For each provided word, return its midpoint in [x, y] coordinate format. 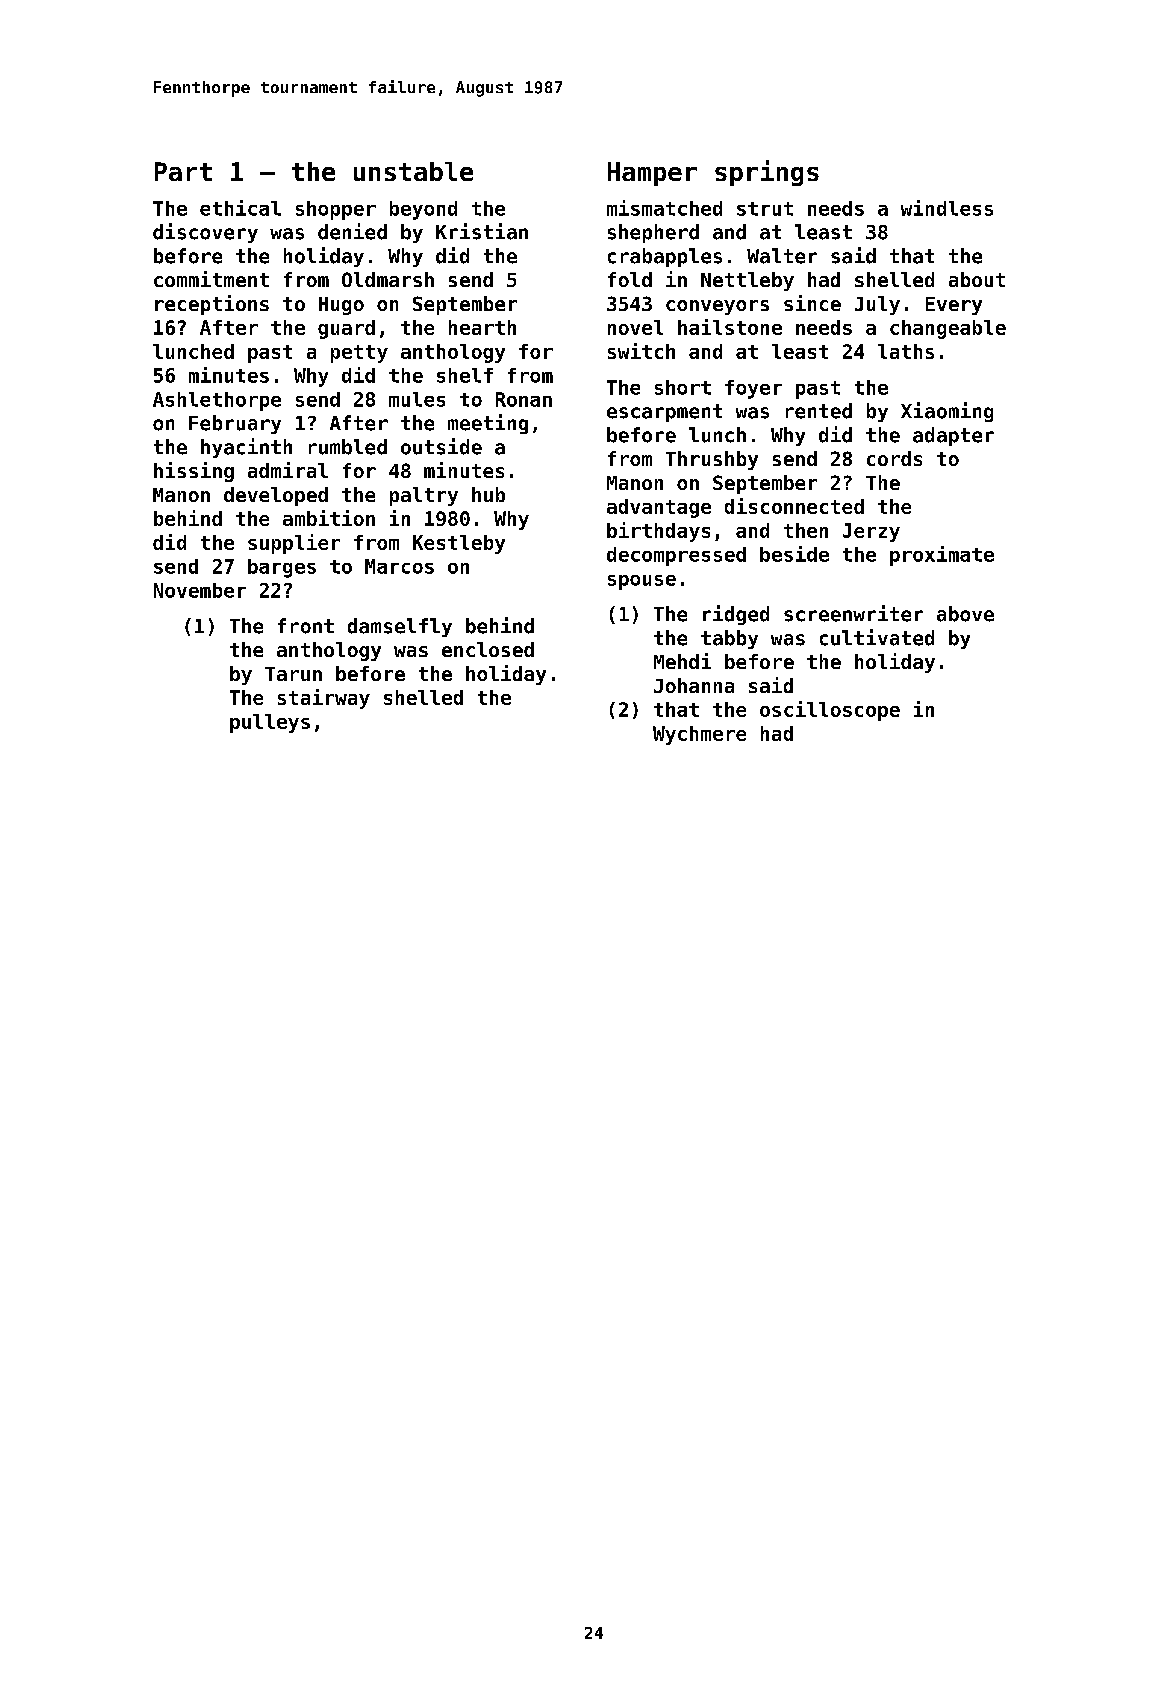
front [306, 626]
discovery [205, 233]
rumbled [348, 447]
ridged [736, 615]
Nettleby [747, 281]
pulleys [270, 723]
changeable [948, 329]
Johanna [694, 685]
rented [819, 411]
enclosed [488, 649]
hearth [482, 327]
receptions [212, 305]
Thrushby [712, 460]
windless [947, 208]
